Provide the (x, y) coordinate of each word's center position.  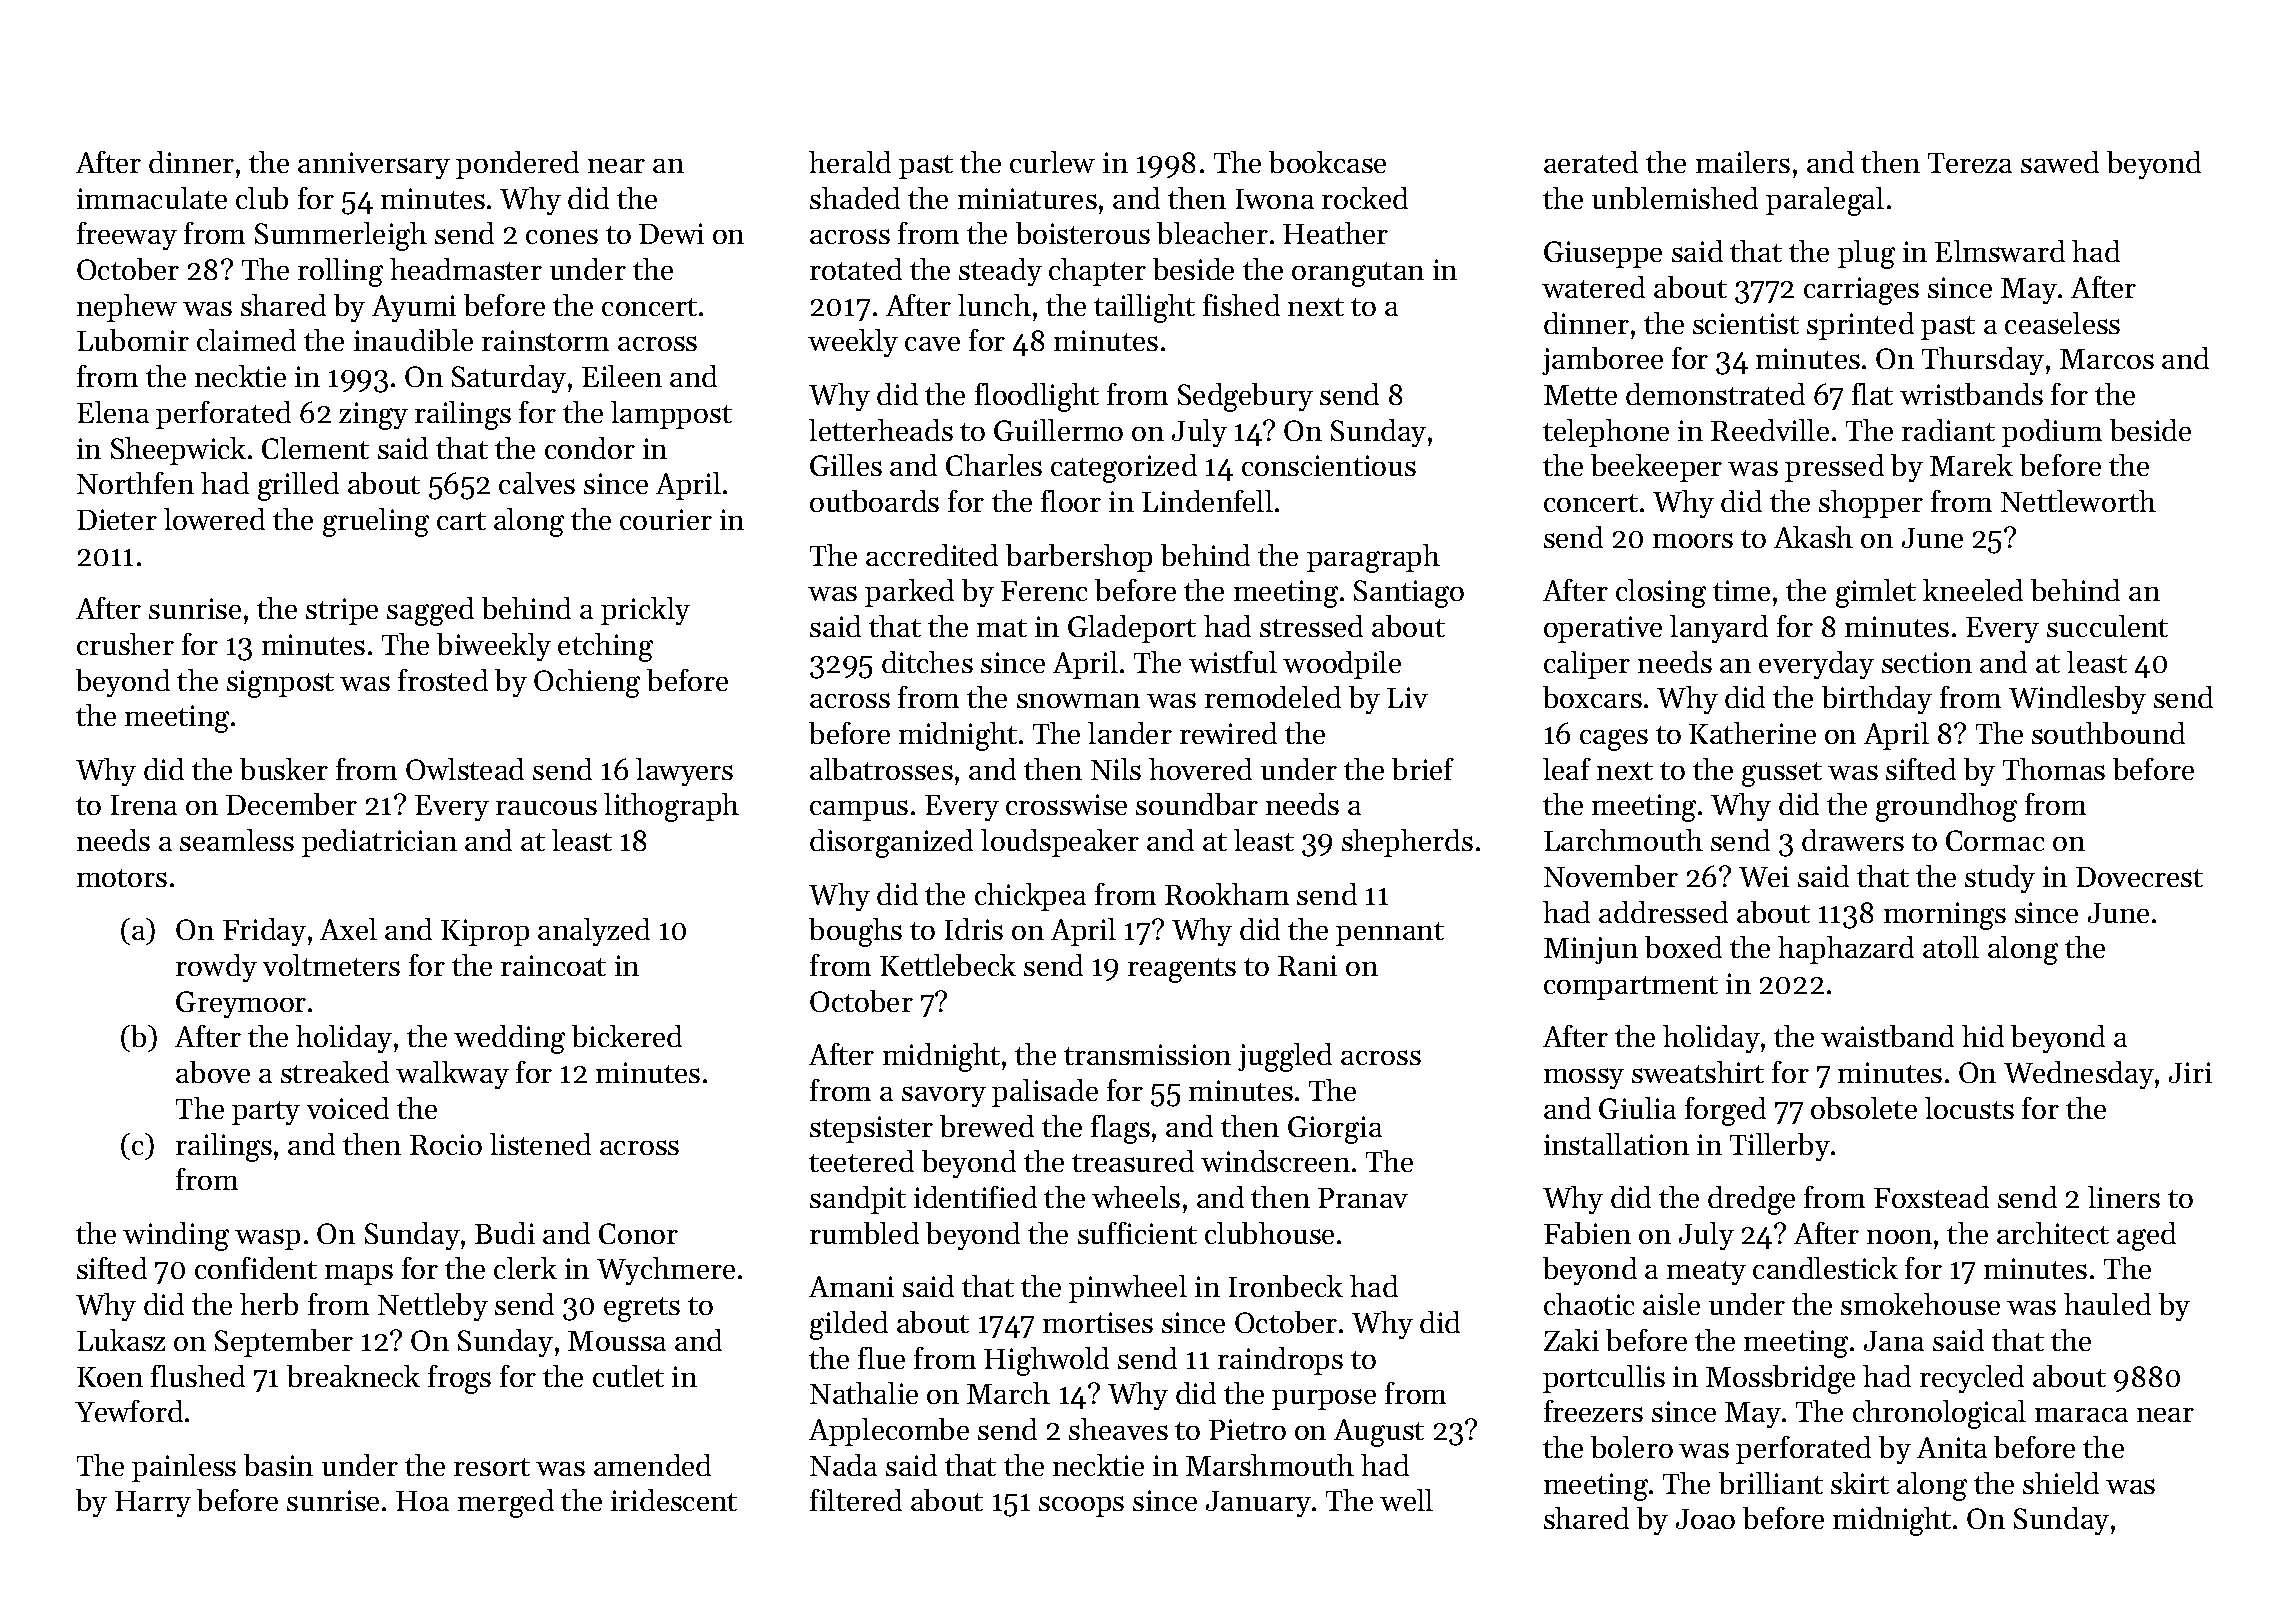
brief (1423, 769)
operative (1603, 629)
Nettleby (433, 1307)
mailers (1743, 162)
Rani (1307, 965)
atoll (1951, 947)
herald (850, 162)
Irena (144, 805)
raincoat (553, 965)
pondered (517, 165)
